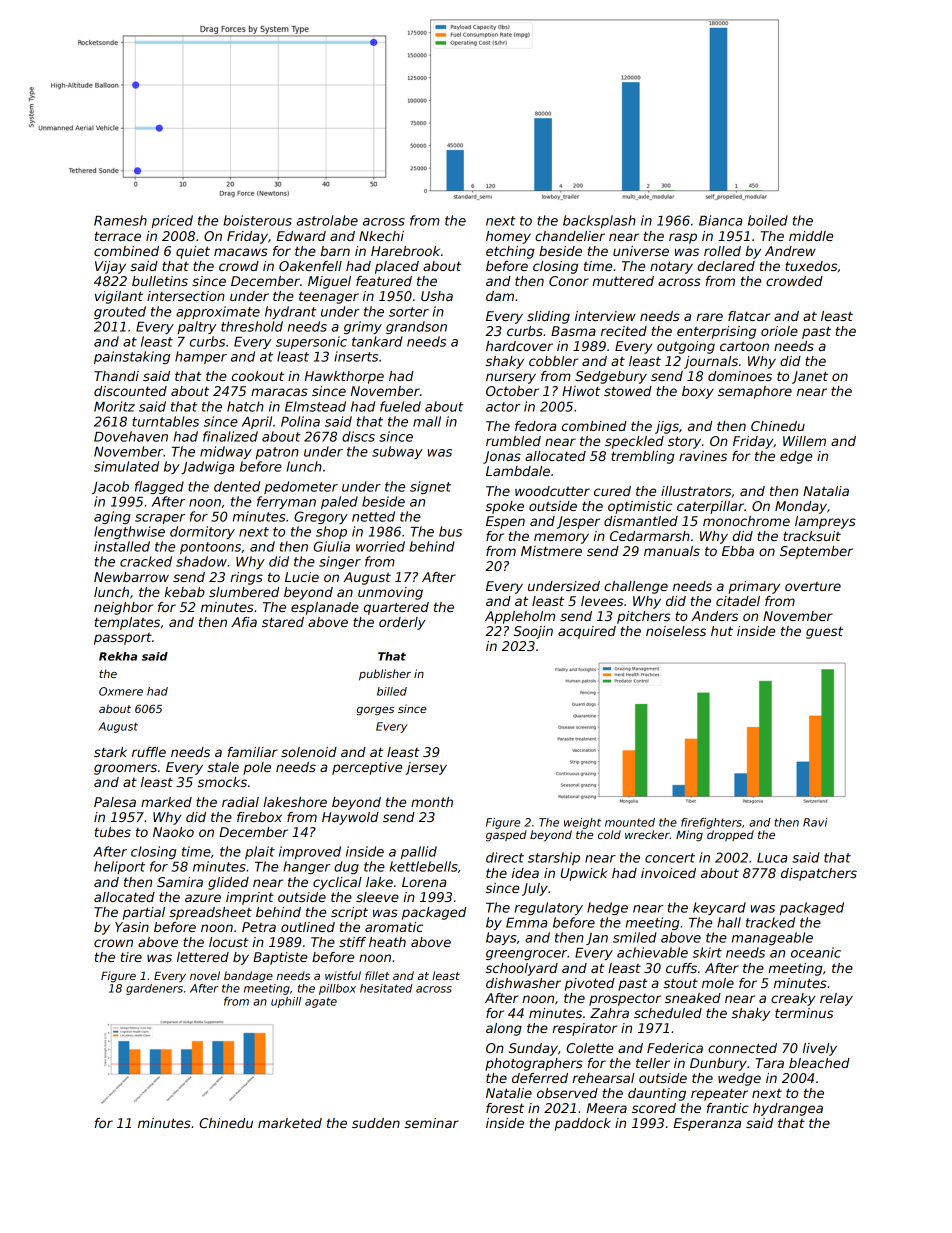  Describe the element at coordinates (587, 632) in the document. I see `acquired` at that location.
